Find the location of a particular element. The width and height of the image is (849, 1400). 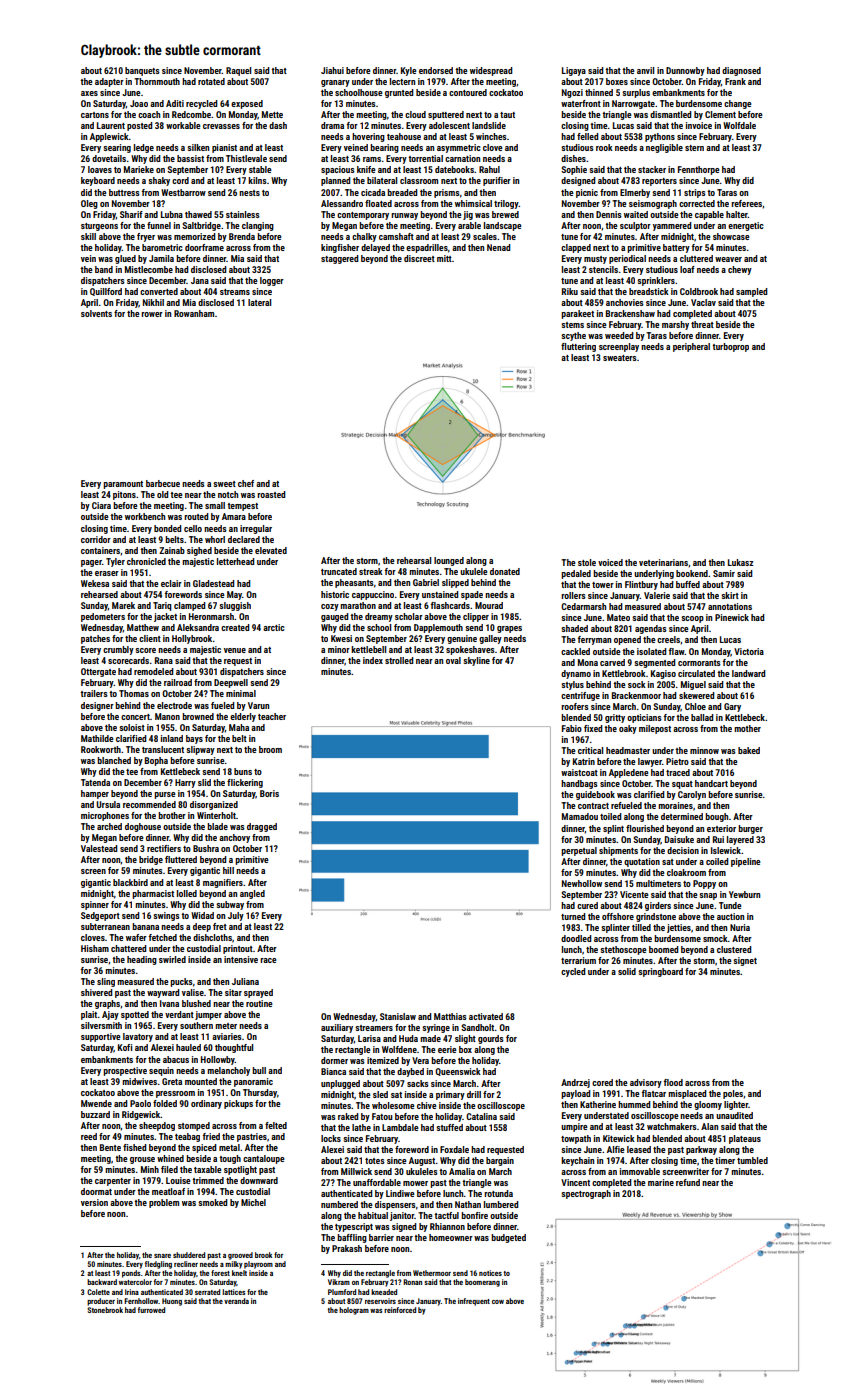

Yewburn is located at coordinates (744, 894).
